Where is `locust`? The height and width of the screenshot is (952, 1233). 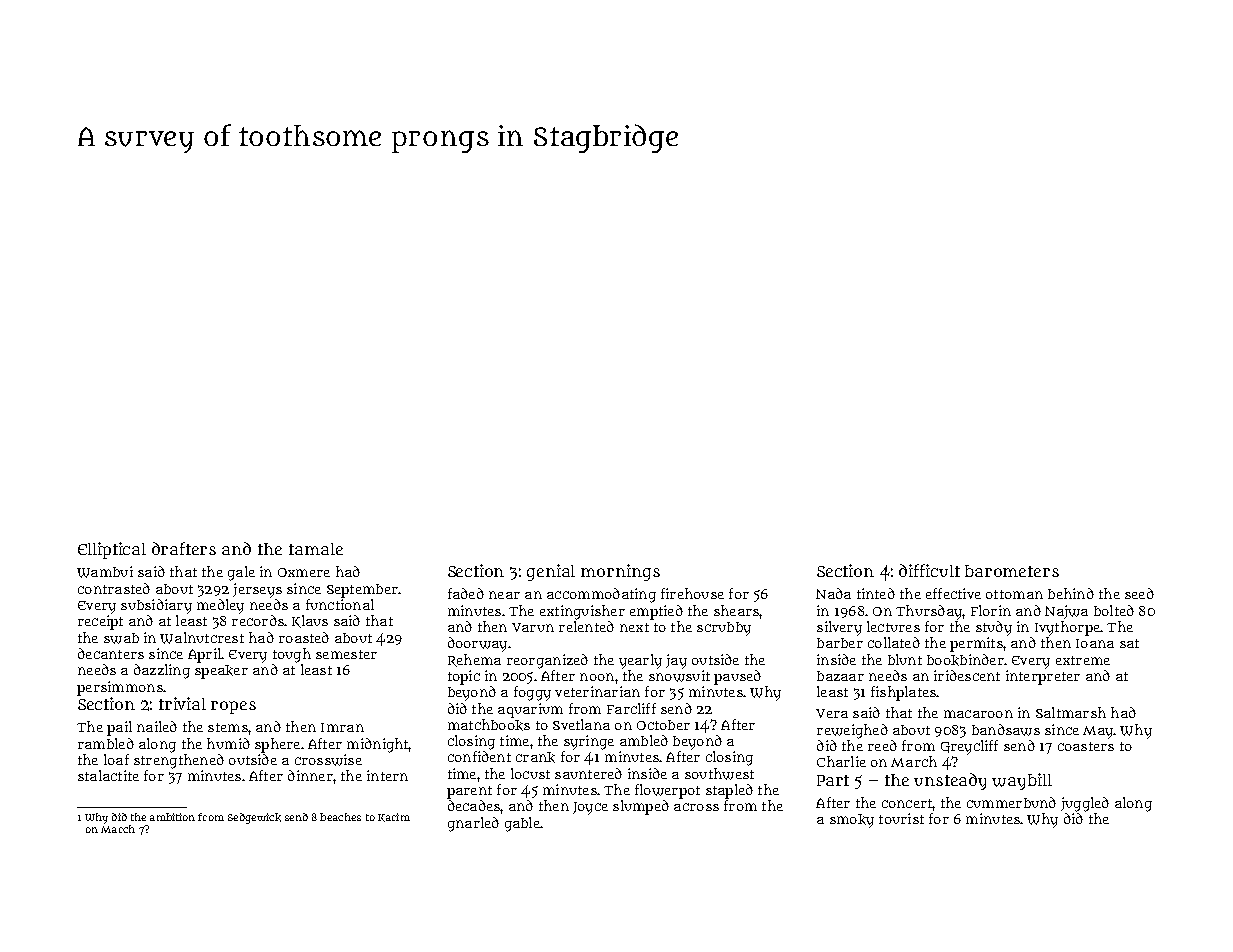
locust is located at coordinates (530, 773).
